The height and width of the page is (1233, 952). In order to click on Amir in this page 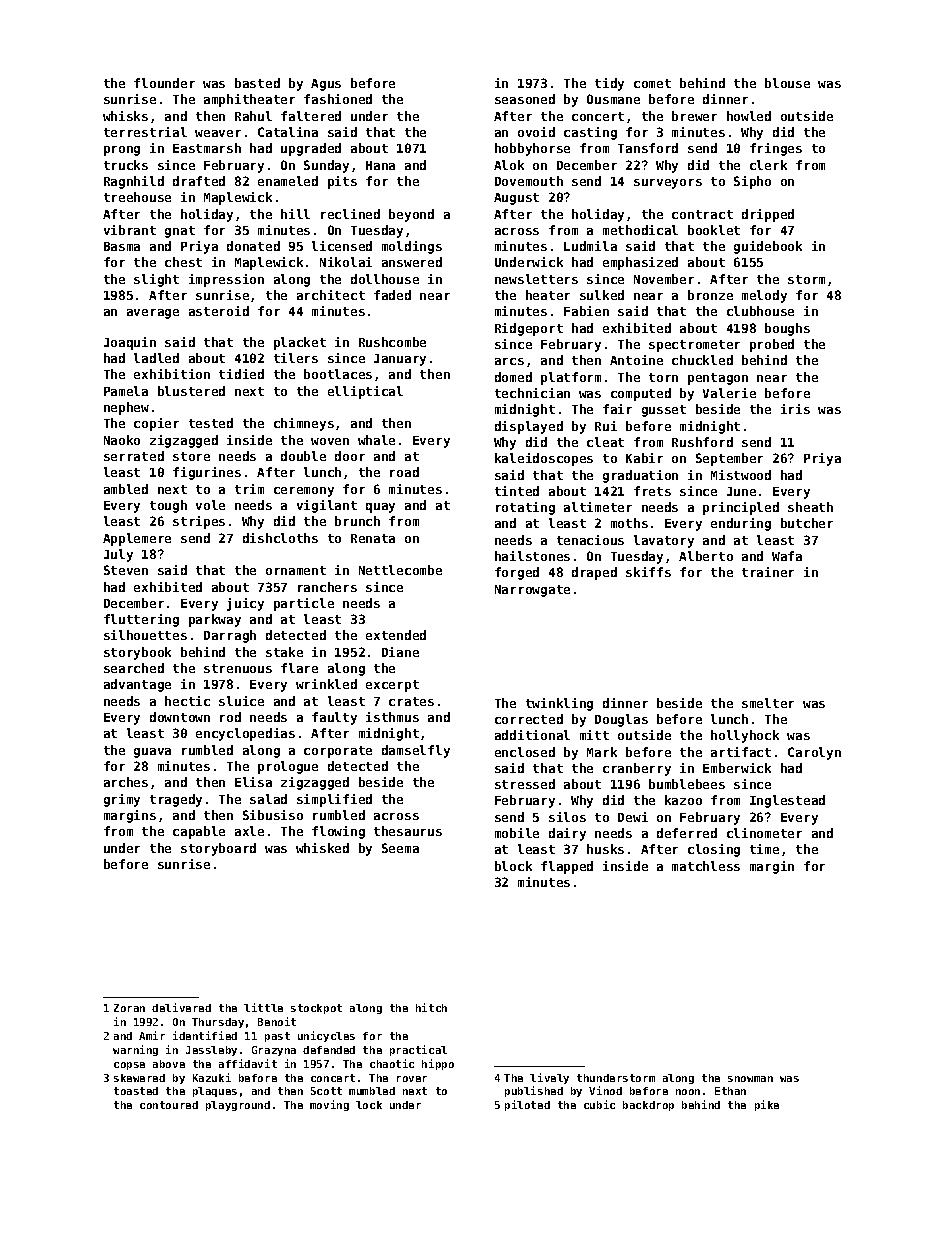, I will do `click(152, 1035)`.
